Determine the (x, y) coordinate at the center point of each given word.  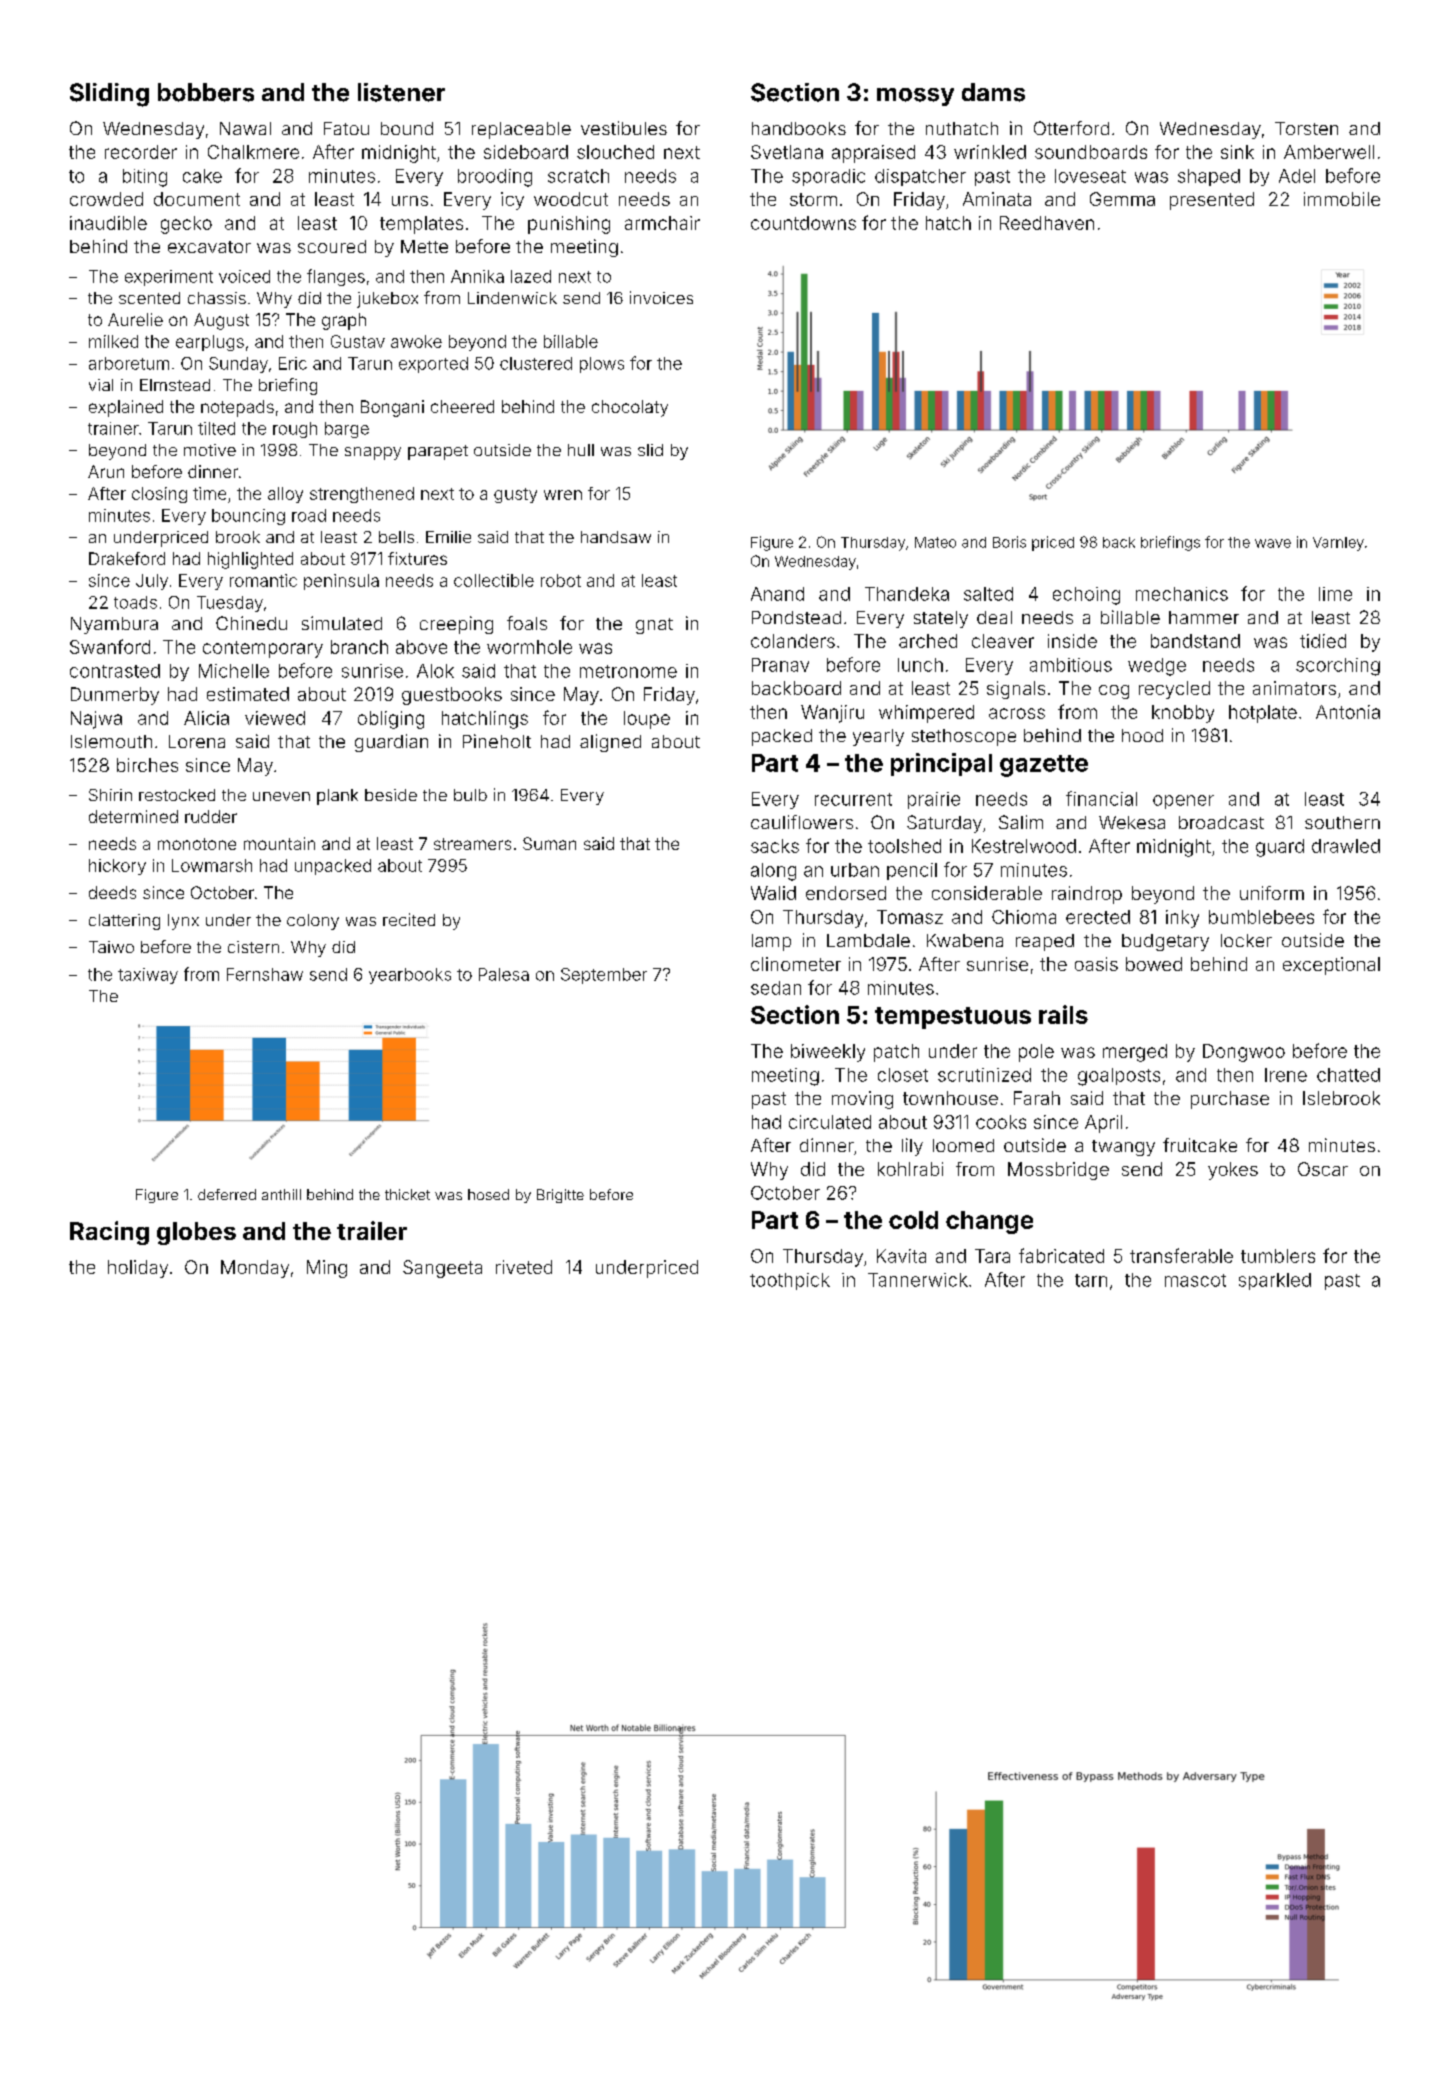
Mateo (935, 542)
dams (993, 92)
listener (401, 92)
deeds (112, 892)
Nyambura (114, 625)
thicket (407, 1194)
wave (1273, 543)
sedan (776, 988)
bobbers (206, 92)
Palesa (504, 974)
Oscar (1323, 1169)
